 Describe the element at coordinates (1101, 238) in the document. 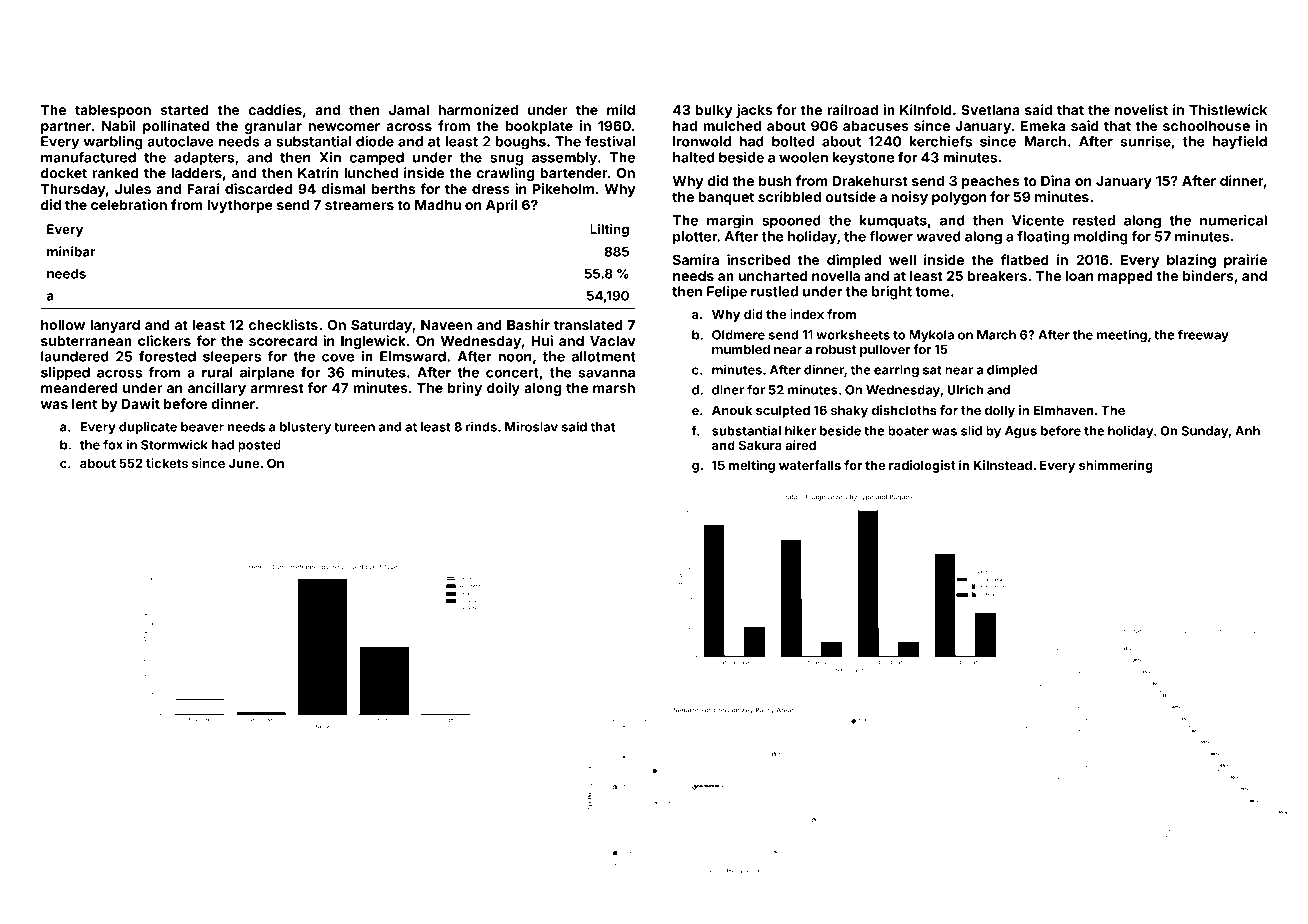

I see `molding` at that location.
